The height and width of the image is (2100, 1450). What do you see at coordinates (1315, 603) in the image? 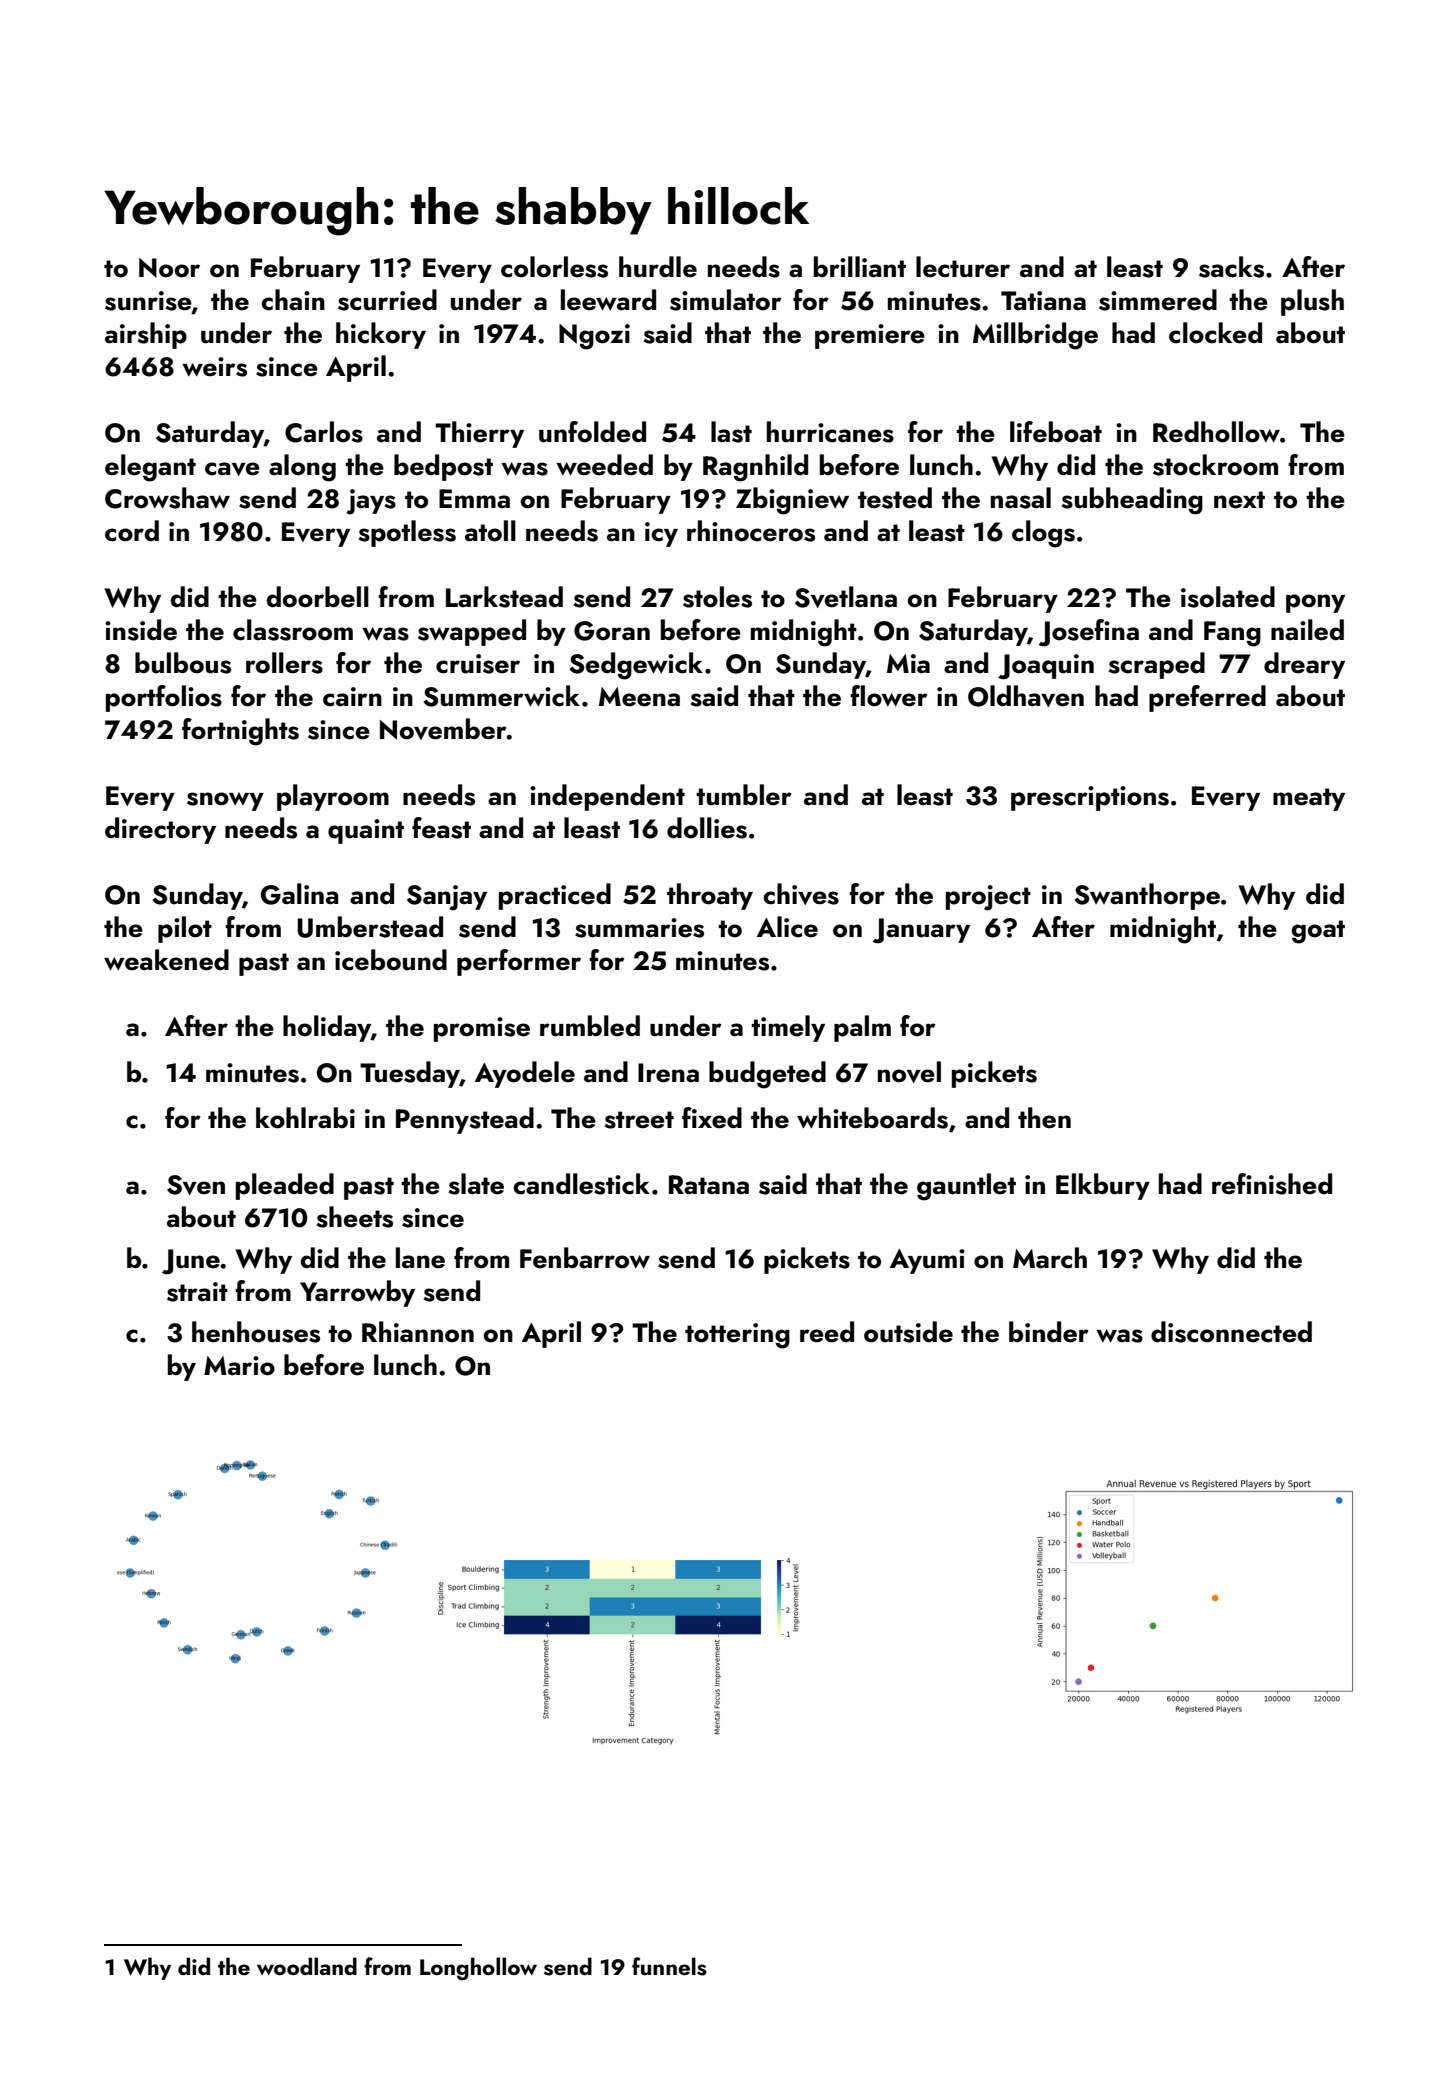
I see `pony` at bounding box center [1315, 603].
